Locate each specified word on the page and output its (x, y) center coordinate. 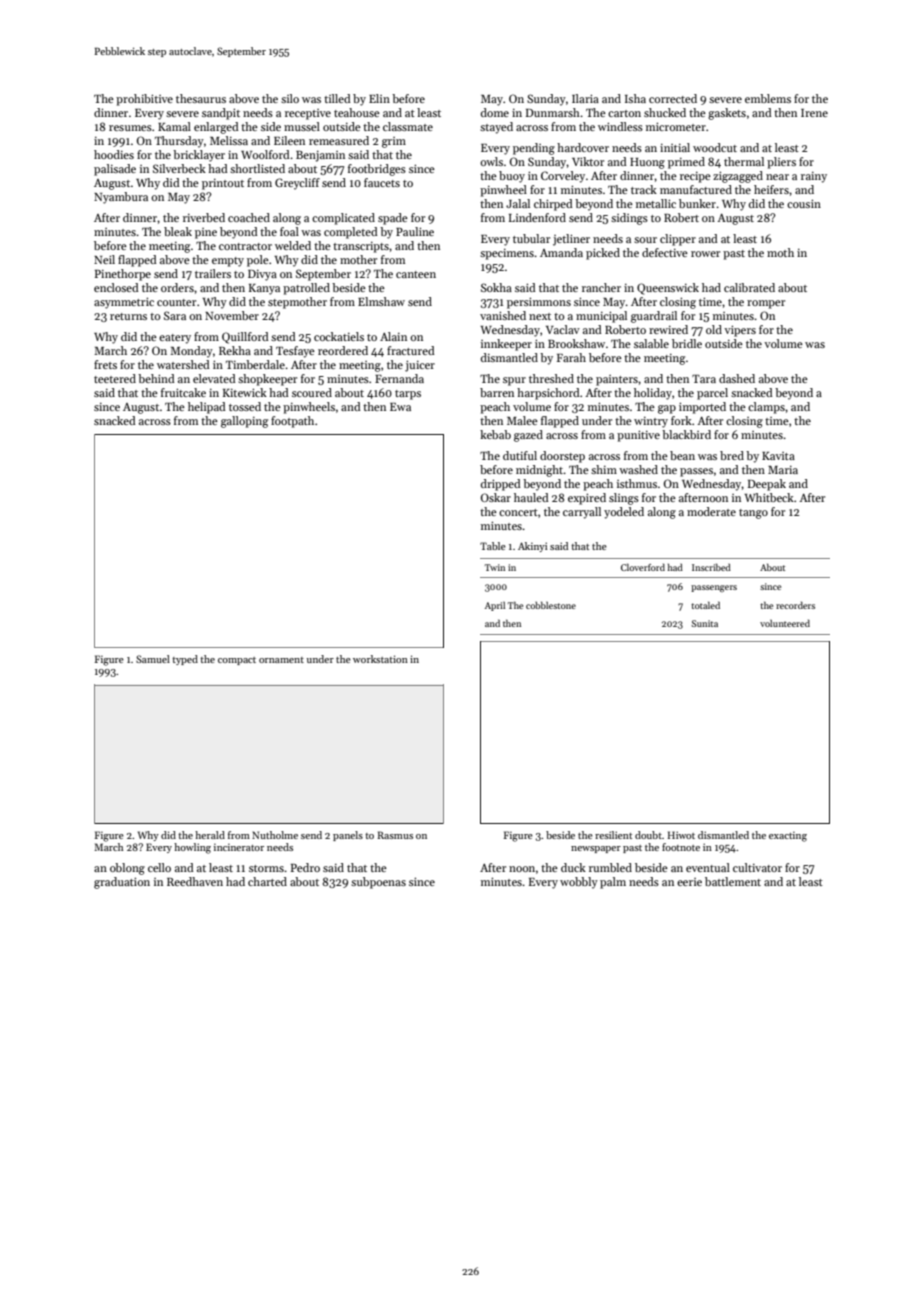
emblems (768, 98)
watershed (183, 364)
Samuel (153, 659)
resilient (613, 835)
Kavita (778, 456)
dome (495, 112)
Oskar (496, 497)
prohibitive (144, 100)
